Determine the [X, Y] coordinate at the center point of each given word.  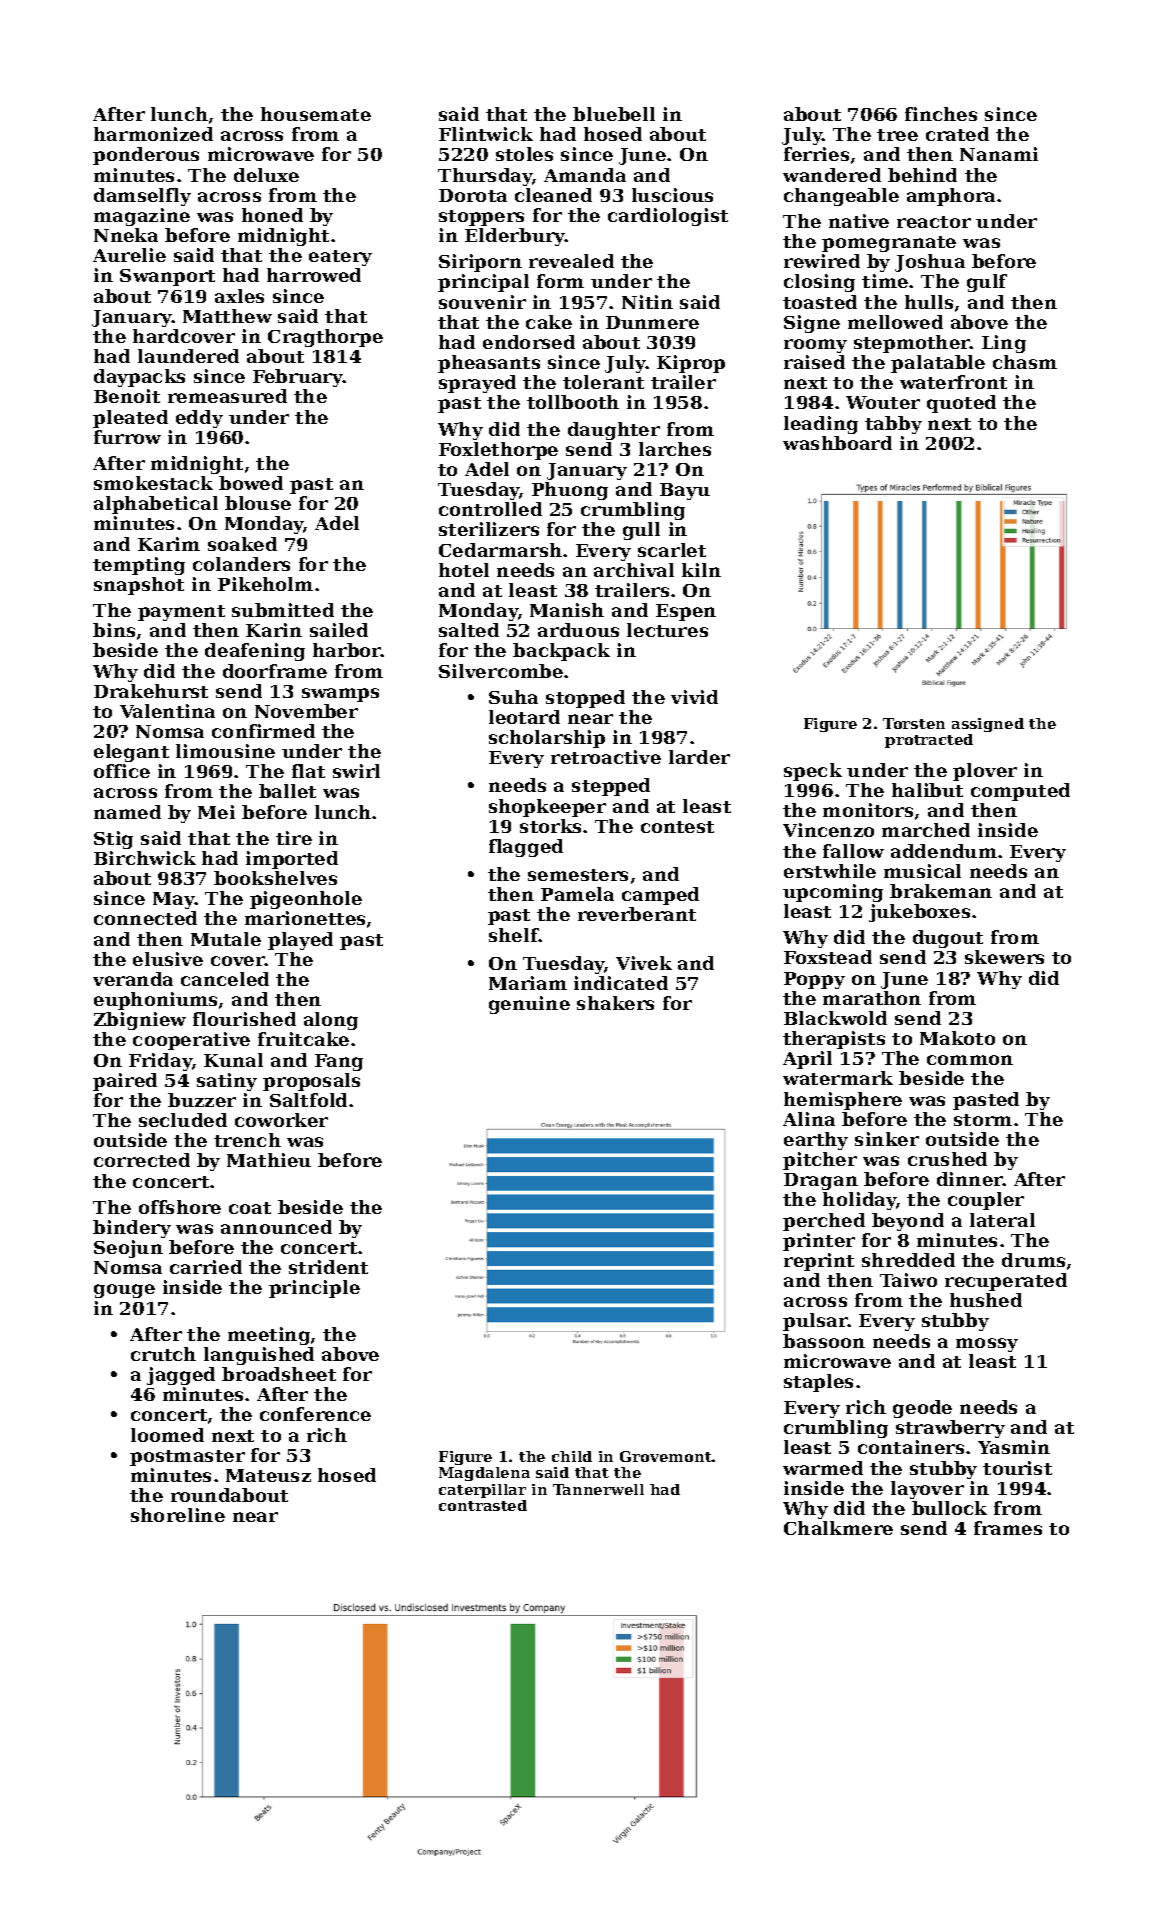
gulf [987, 283]
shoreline [178, 1515]
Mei [216, 812]
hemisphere [843, 1101]
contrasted [483, 1505]
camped [660, 896]
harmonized [153, 134]
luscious [672, 195]
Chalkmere [838, 1528]
